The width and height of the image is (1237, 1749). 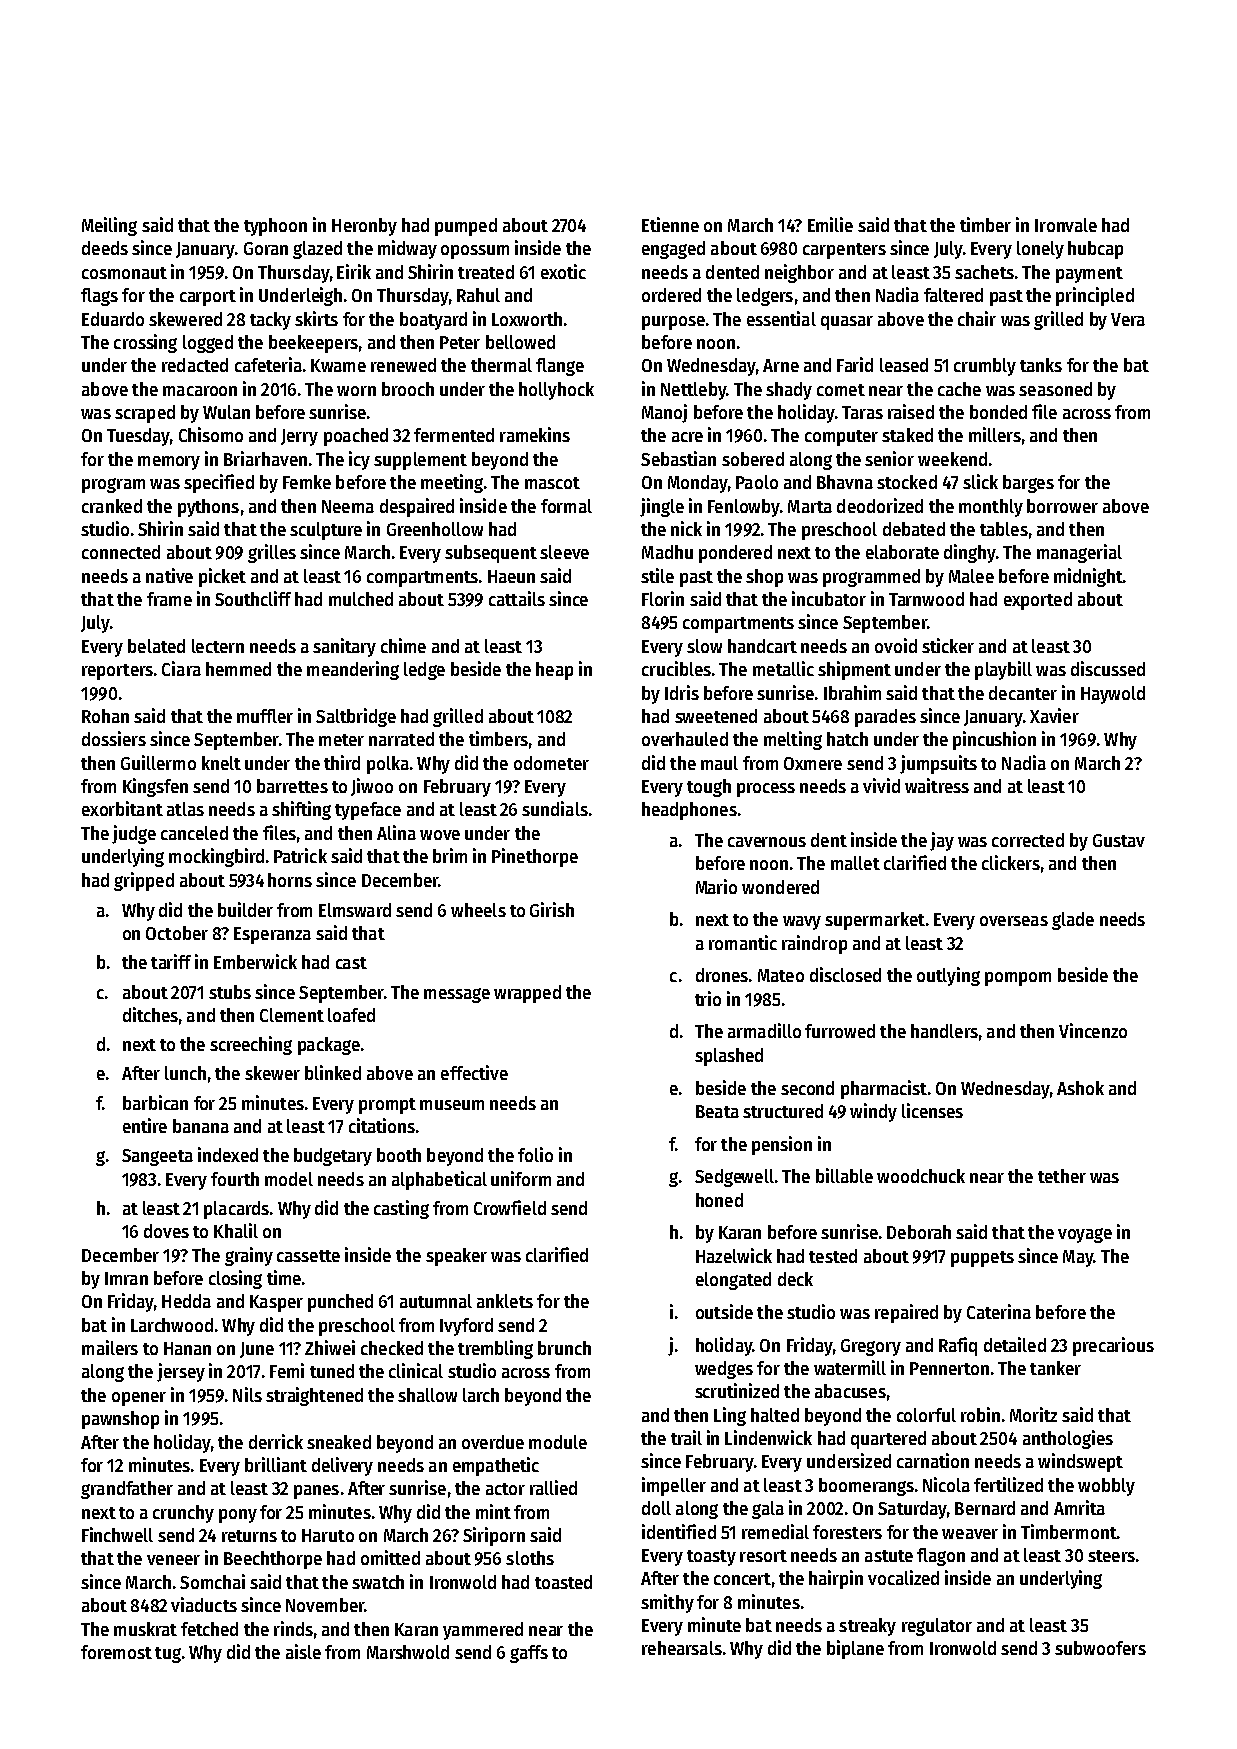 I want to click on rehearsals, so click(x=682, y=1648).
